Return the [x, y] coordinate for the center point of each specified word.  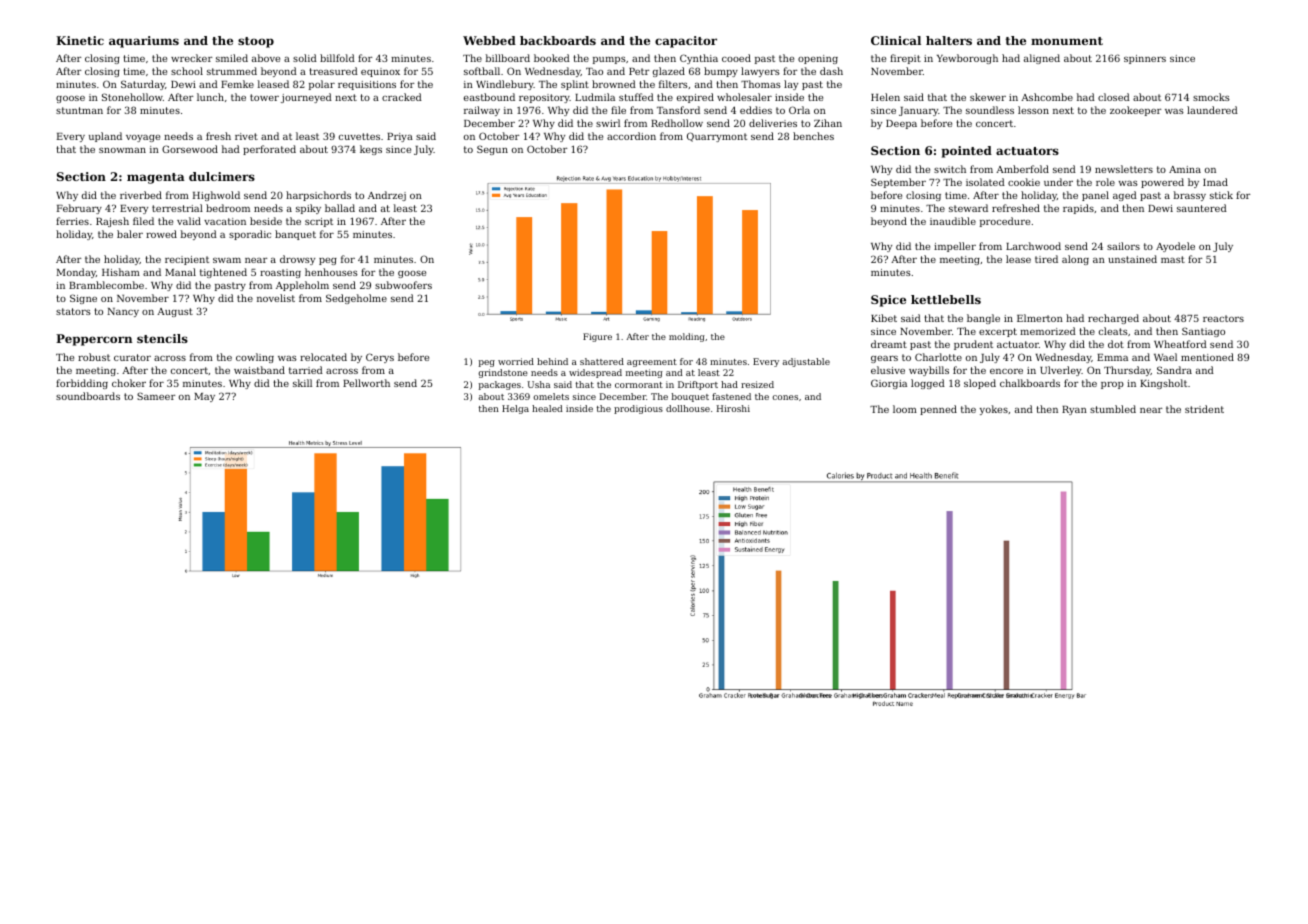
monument [1067, 41]
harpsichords [318, 196]
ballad [340, 208]
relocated [323, 357]
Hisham [121, 272]
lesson [1033, 110]
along [1075, 260]
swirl [608, 123]
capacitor [686, 42]
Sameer [156, 396]
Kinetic [80, 40]
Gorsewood [190, 149]
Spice [888, 301]
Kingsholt [1163, 384]
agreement [652, 363]
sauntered [1202, 208]
